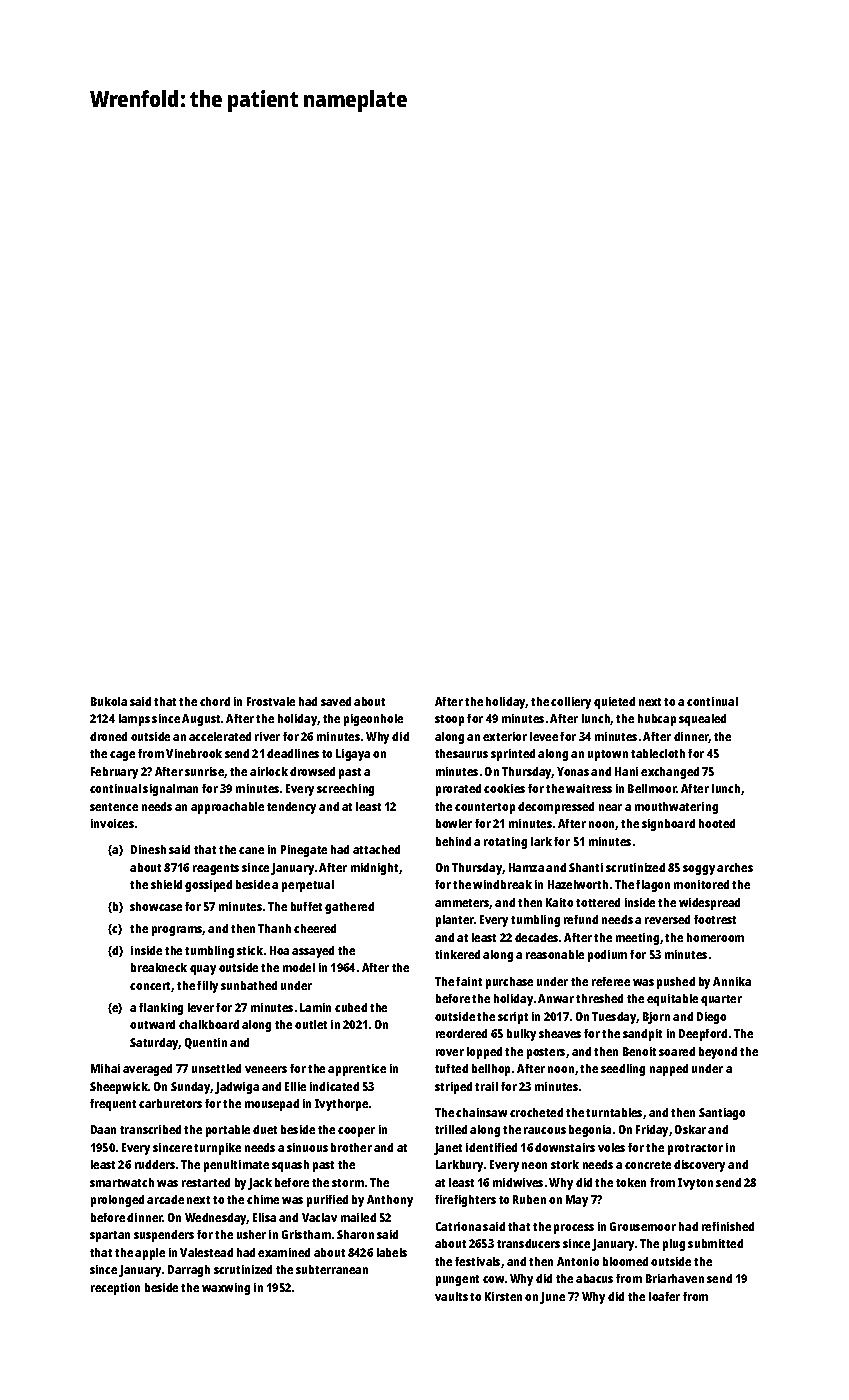 The width and height of the document is (849, 1400). Describe the element at coordinates (461, 1033) in the document. I see `reordered` at that location.
